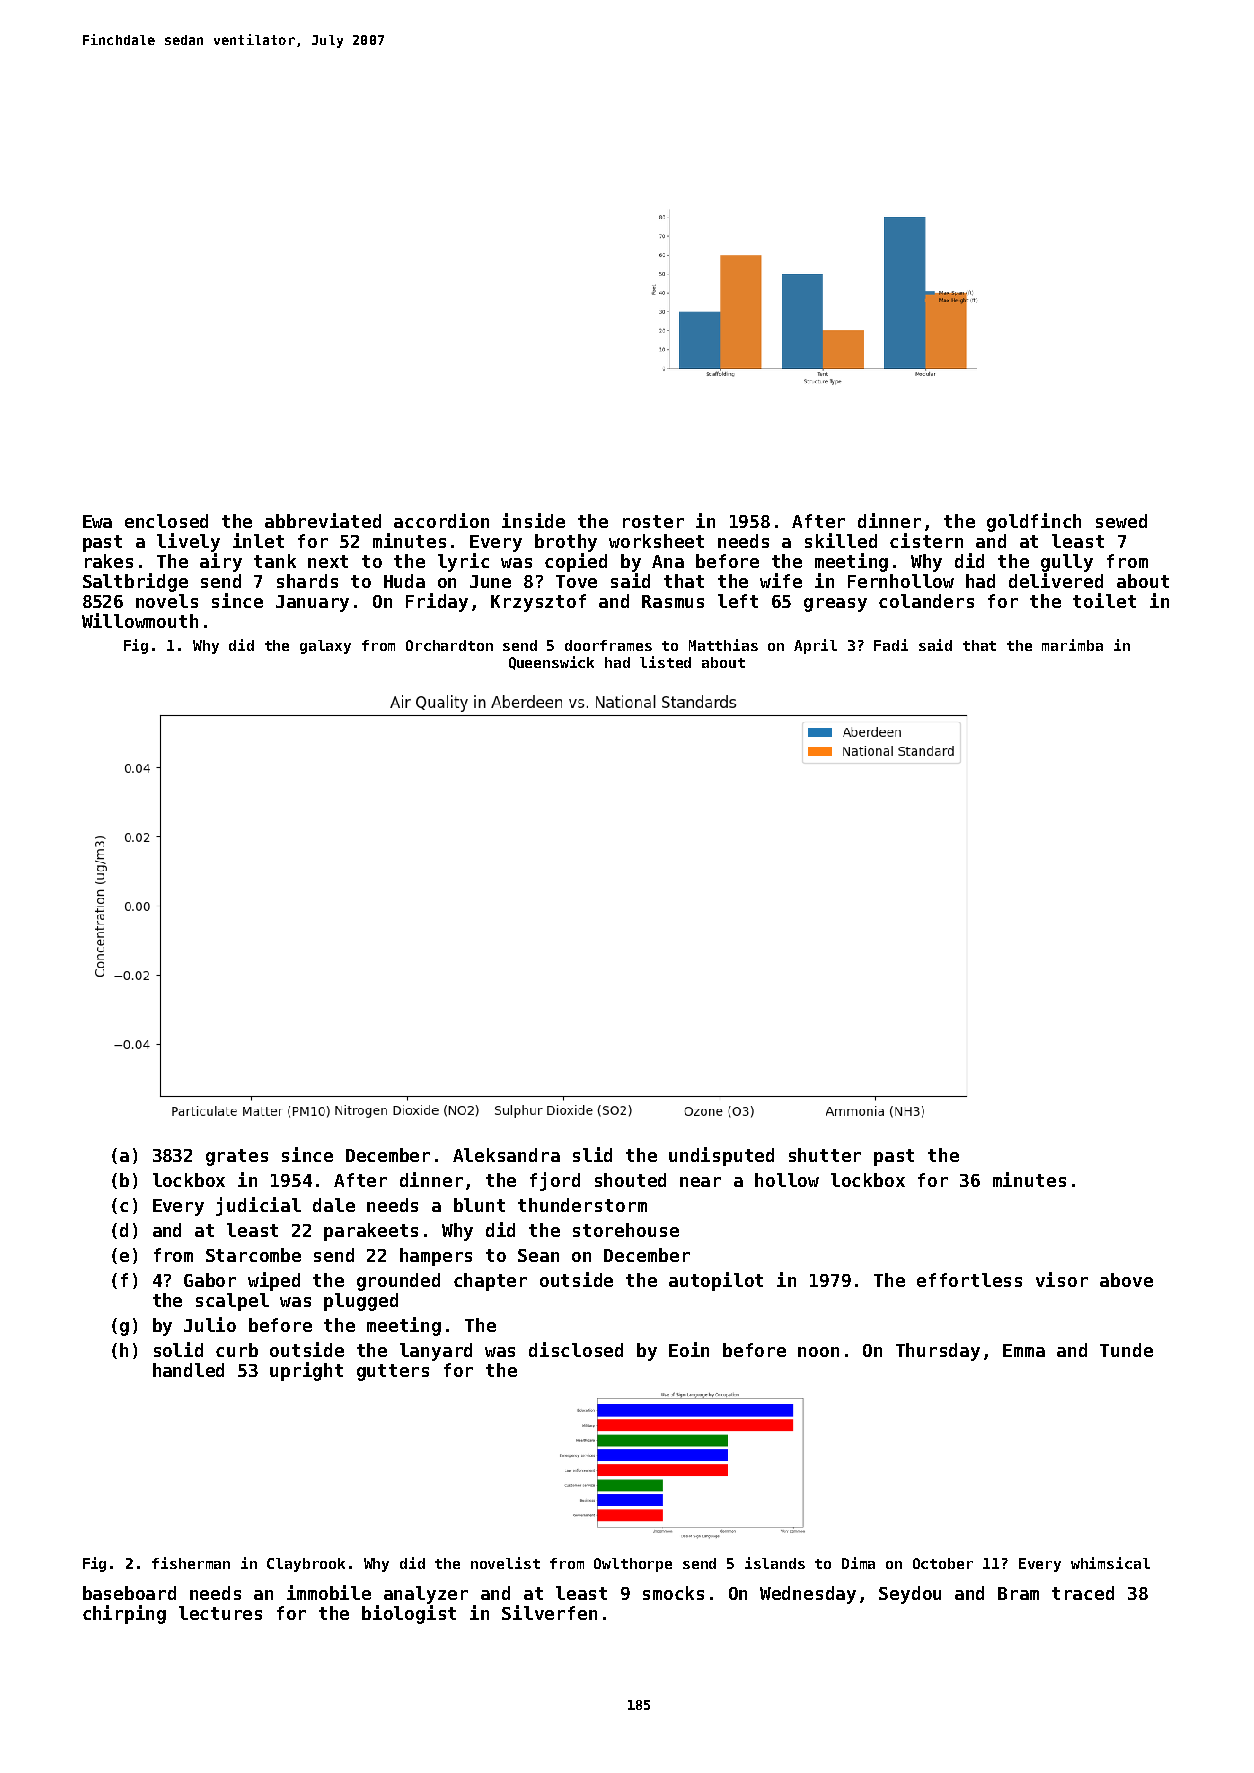 The width and height of the screenshot is (1254, 1773). I want to click on accordion, so click(441, 520).
